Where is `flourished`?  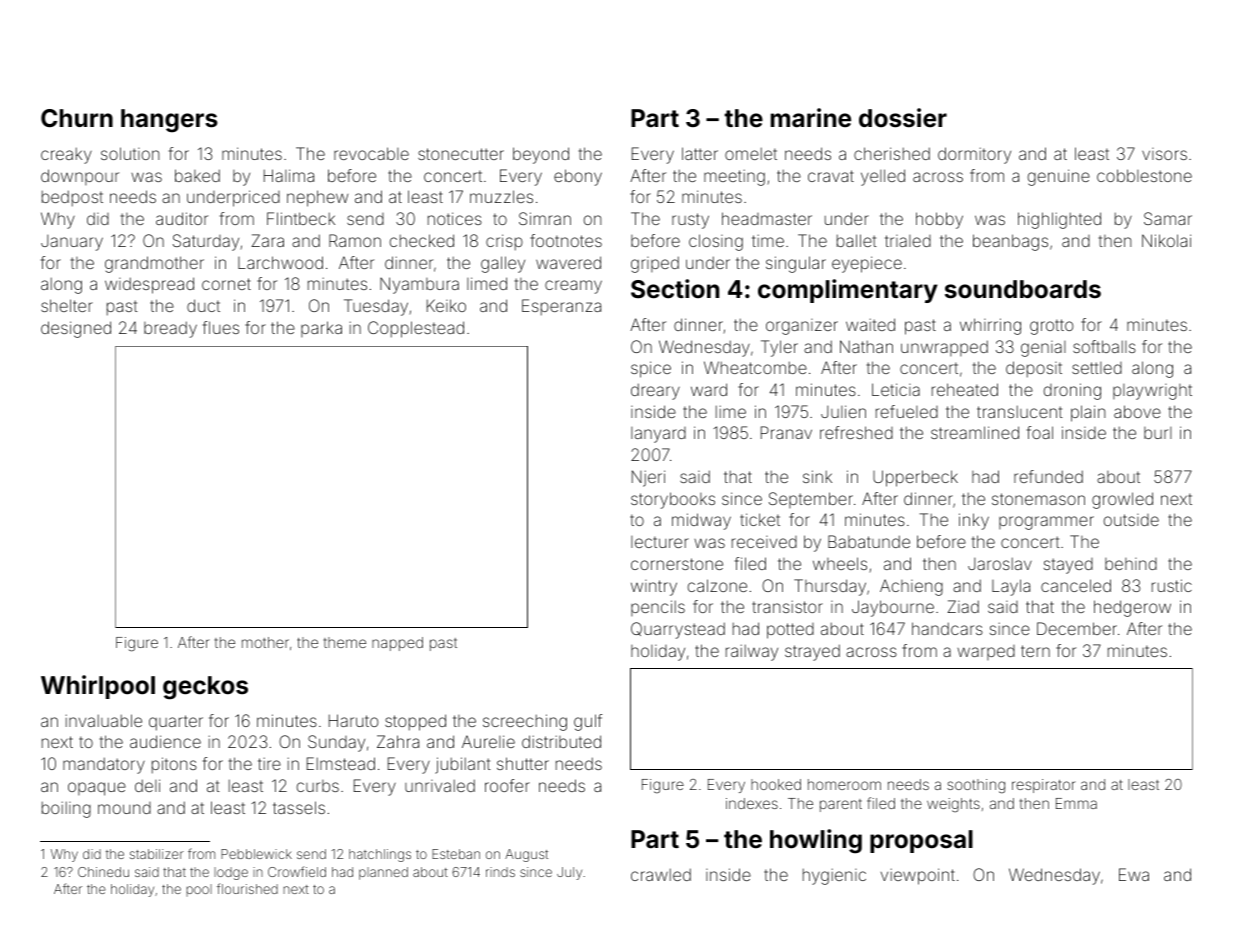 flourished is located at coordinates (247, 888).
